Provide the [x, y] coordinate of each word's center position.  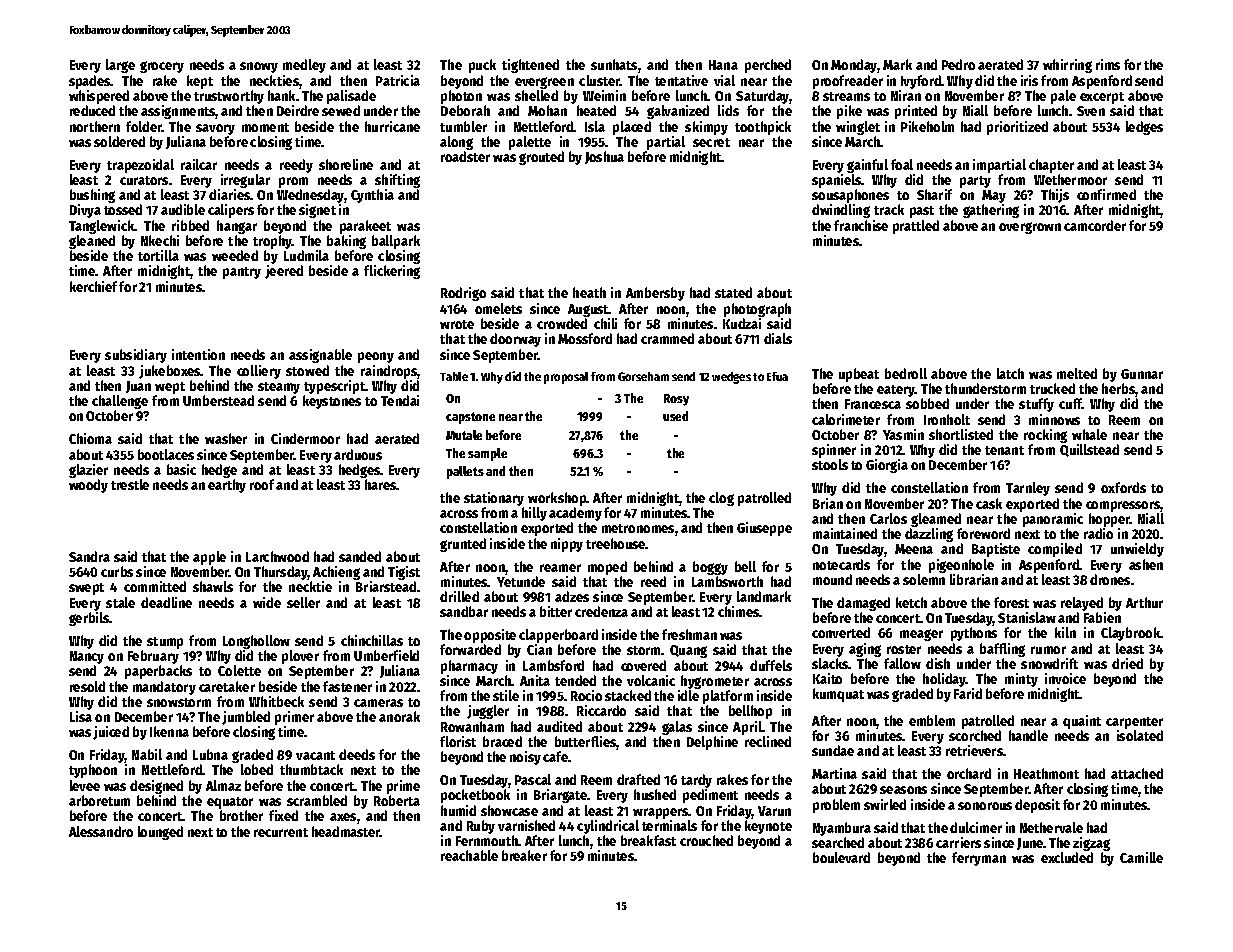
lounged [160, 833]
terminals [669, 825]
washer [226, 438]
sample [487, 454]
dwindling [841, 211]
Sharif [934, 194]
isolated [1140, 735]
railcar [199, 164]
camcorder [1095, 225]
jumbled [246, 718]
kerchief [93, 286]
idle [688, 695]
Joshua [604, 157]
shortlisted [961, 434]
